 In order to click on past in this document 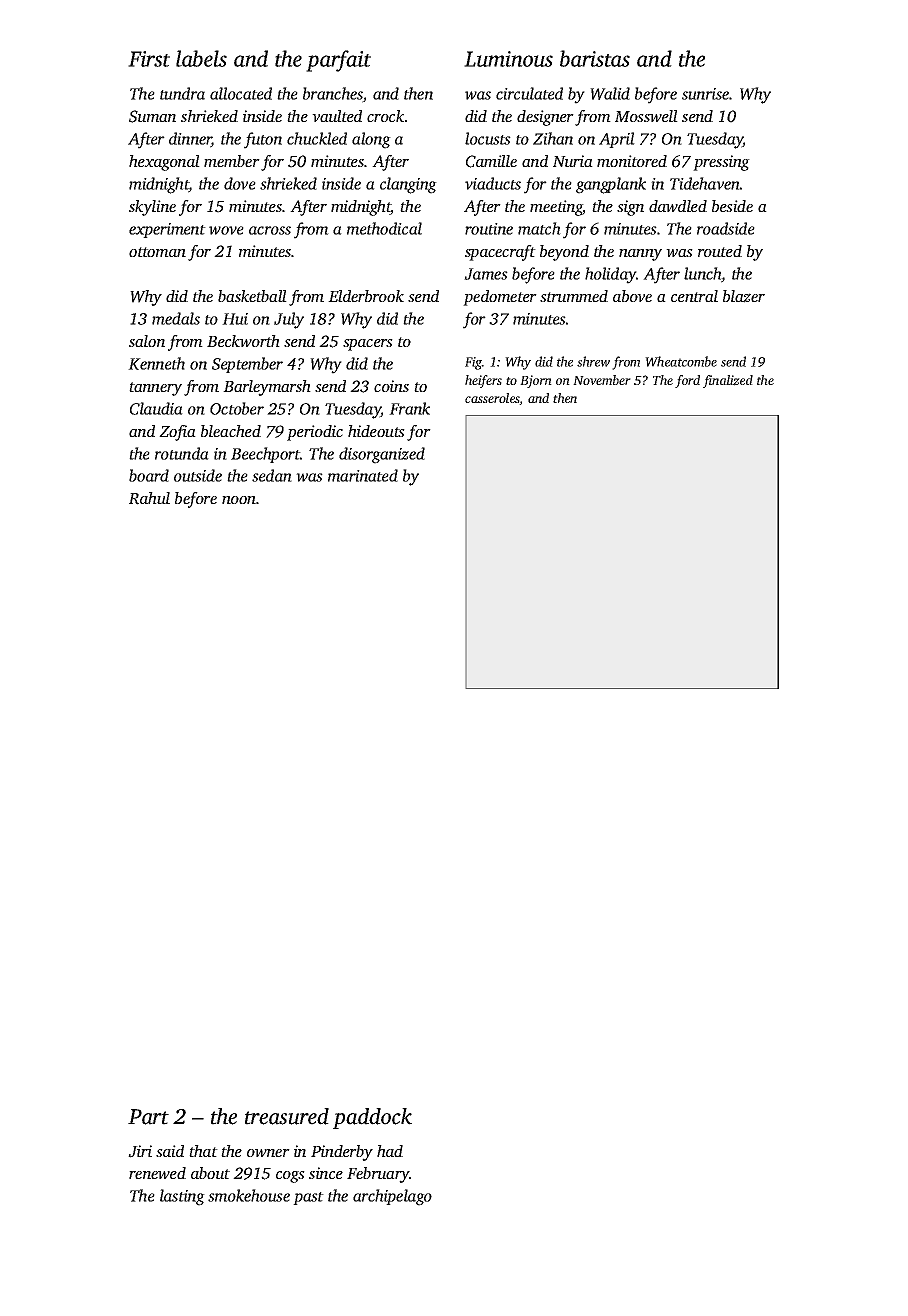, I will do `click(308, 1198)`.
